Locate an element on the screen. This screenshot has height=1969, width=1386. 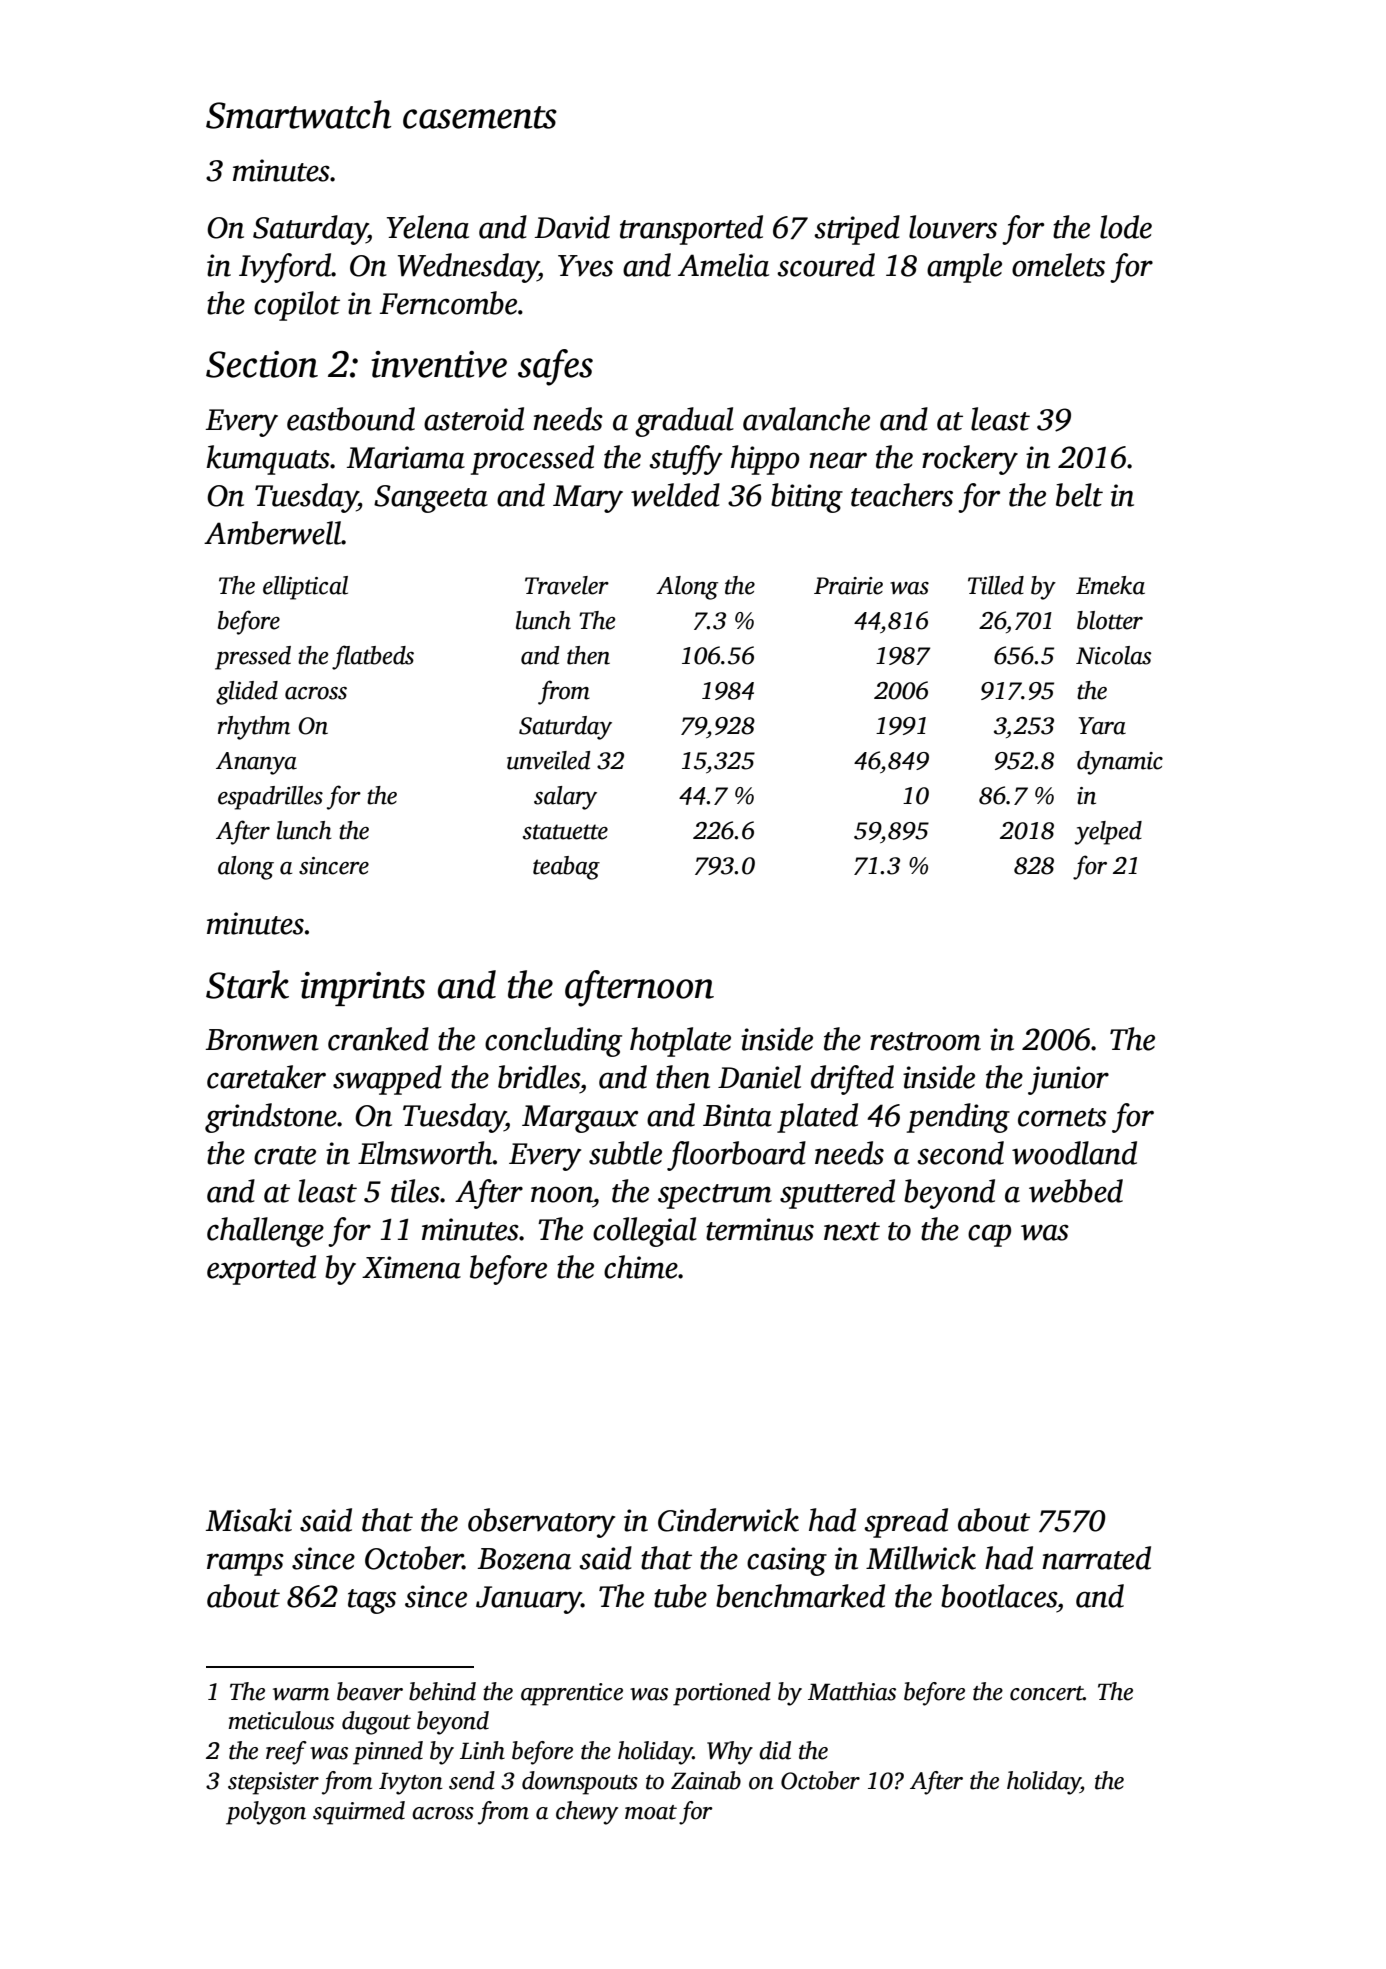
louvers is located at coordinates (953, 227).
